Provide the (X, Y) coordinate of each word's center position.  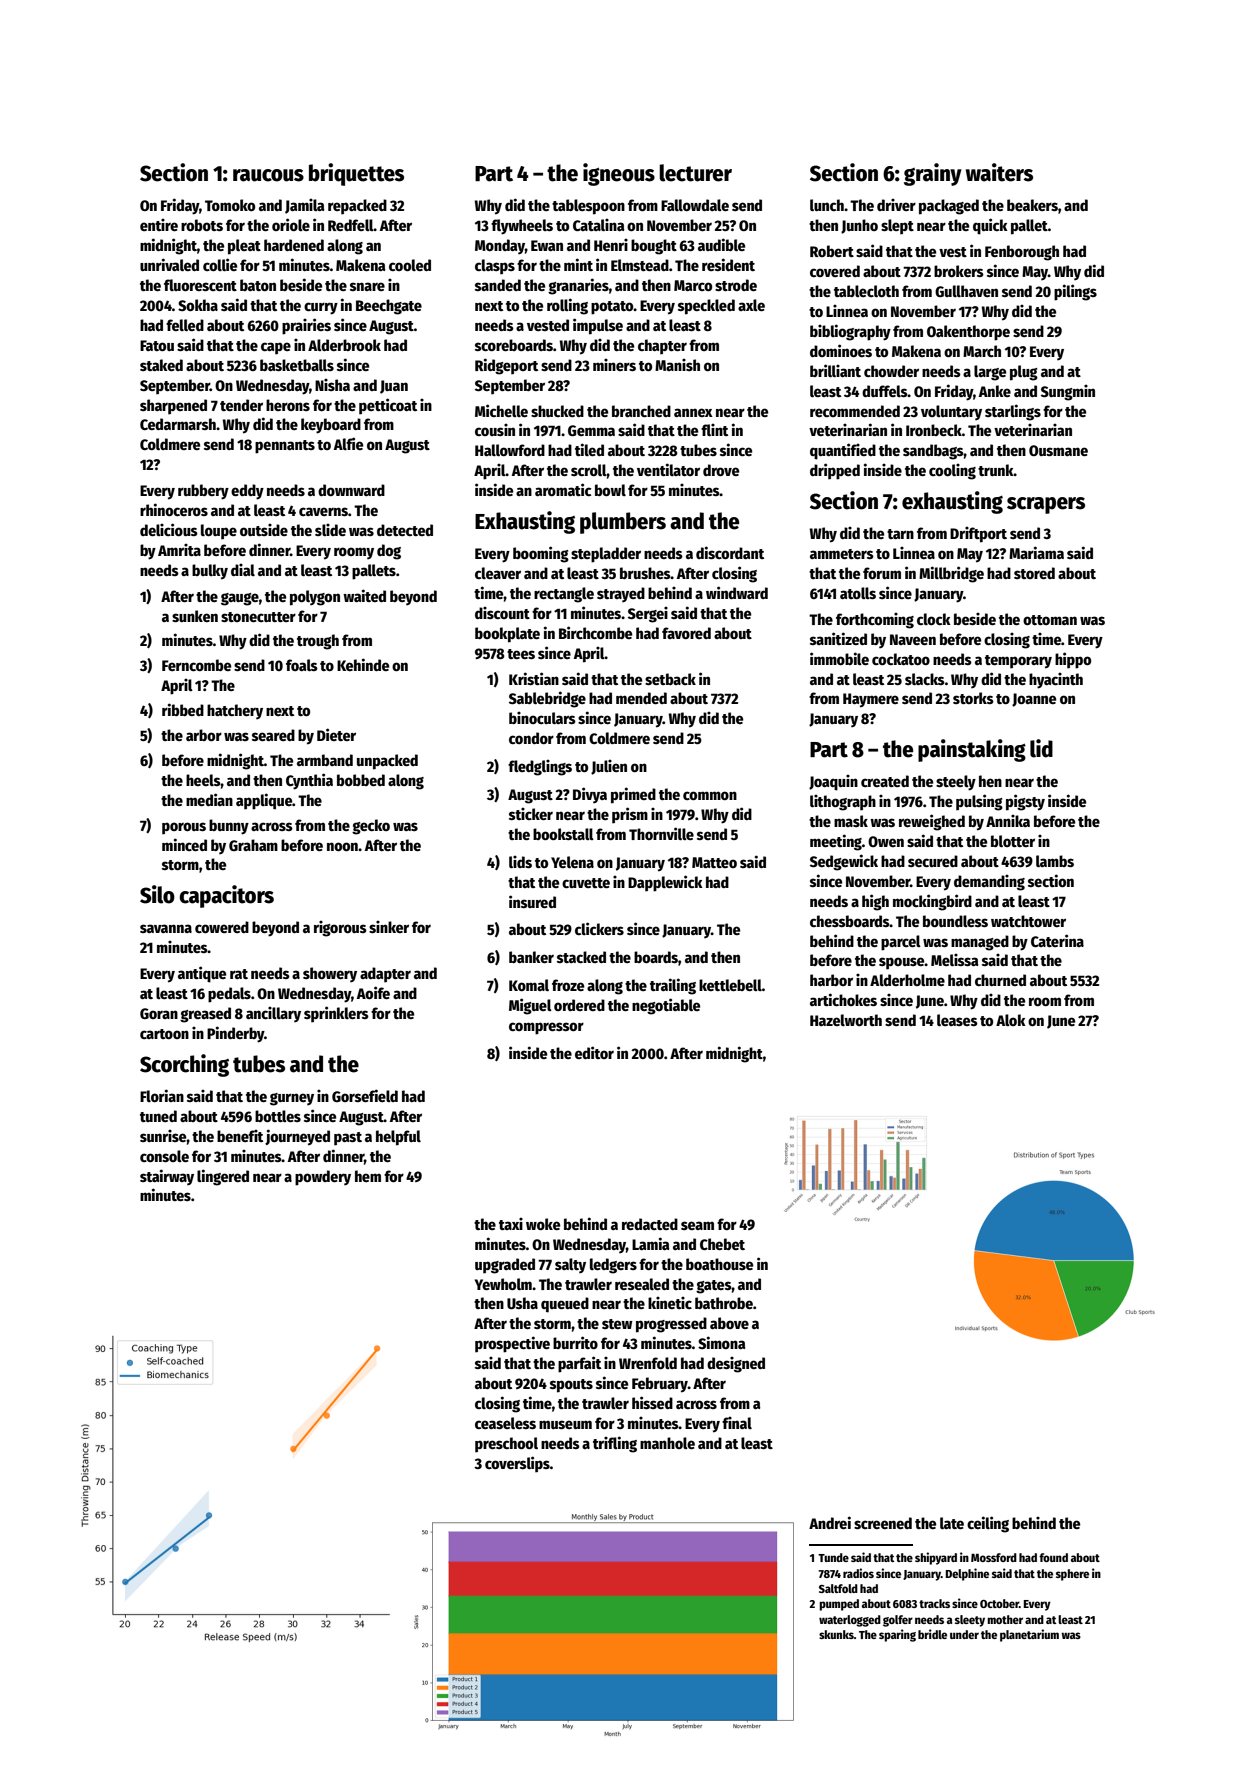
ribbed (183, 709)
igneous (619, 174)
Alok (1011, 1020)
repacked (357, 207)
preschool (506, 1445)
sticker (531, 814)
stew (617, 1324)
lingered (223, 1177)
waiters (999, 172)
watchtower (1028, 921)
